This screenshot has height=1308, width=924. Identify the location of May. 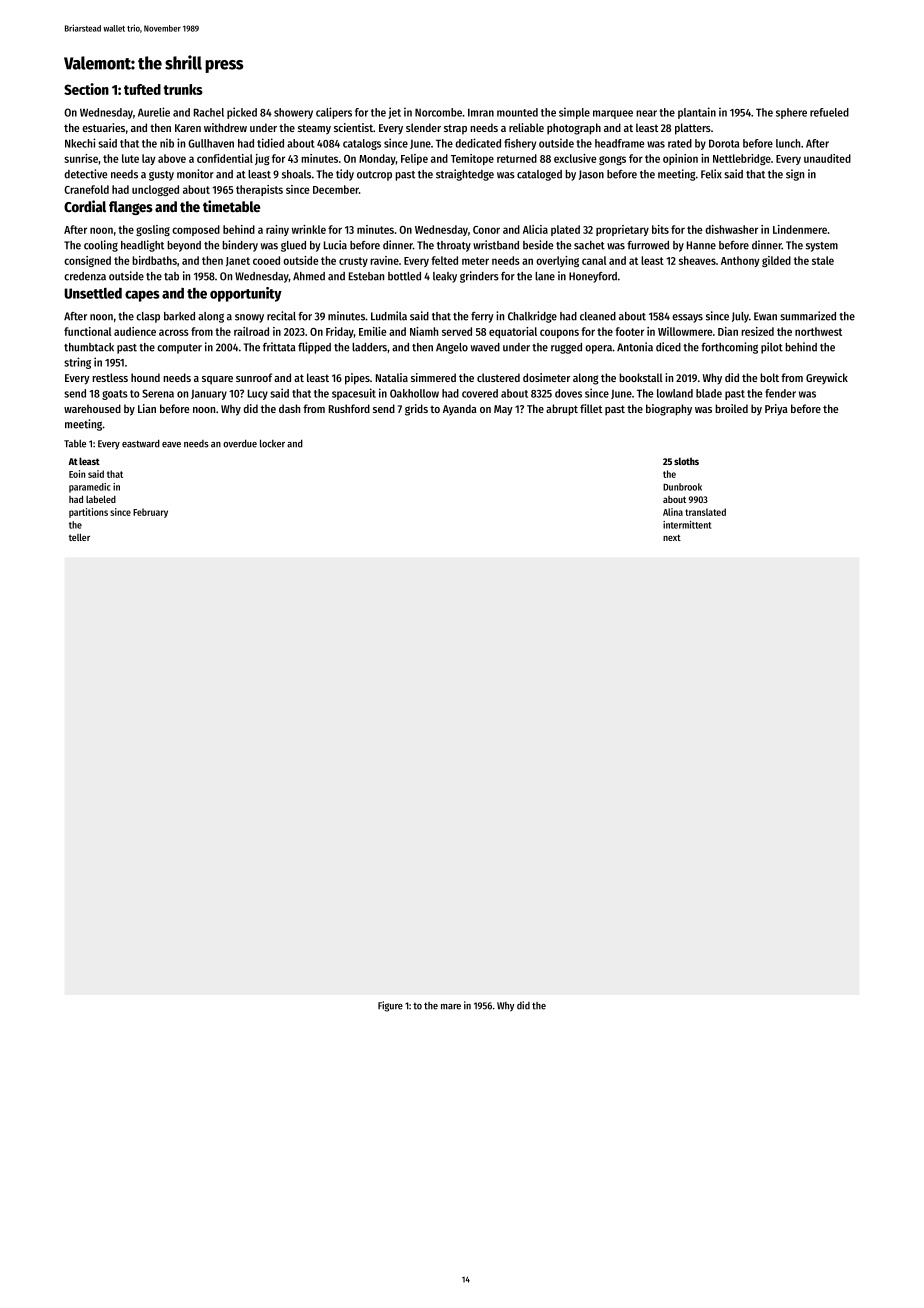
(503, 410).
